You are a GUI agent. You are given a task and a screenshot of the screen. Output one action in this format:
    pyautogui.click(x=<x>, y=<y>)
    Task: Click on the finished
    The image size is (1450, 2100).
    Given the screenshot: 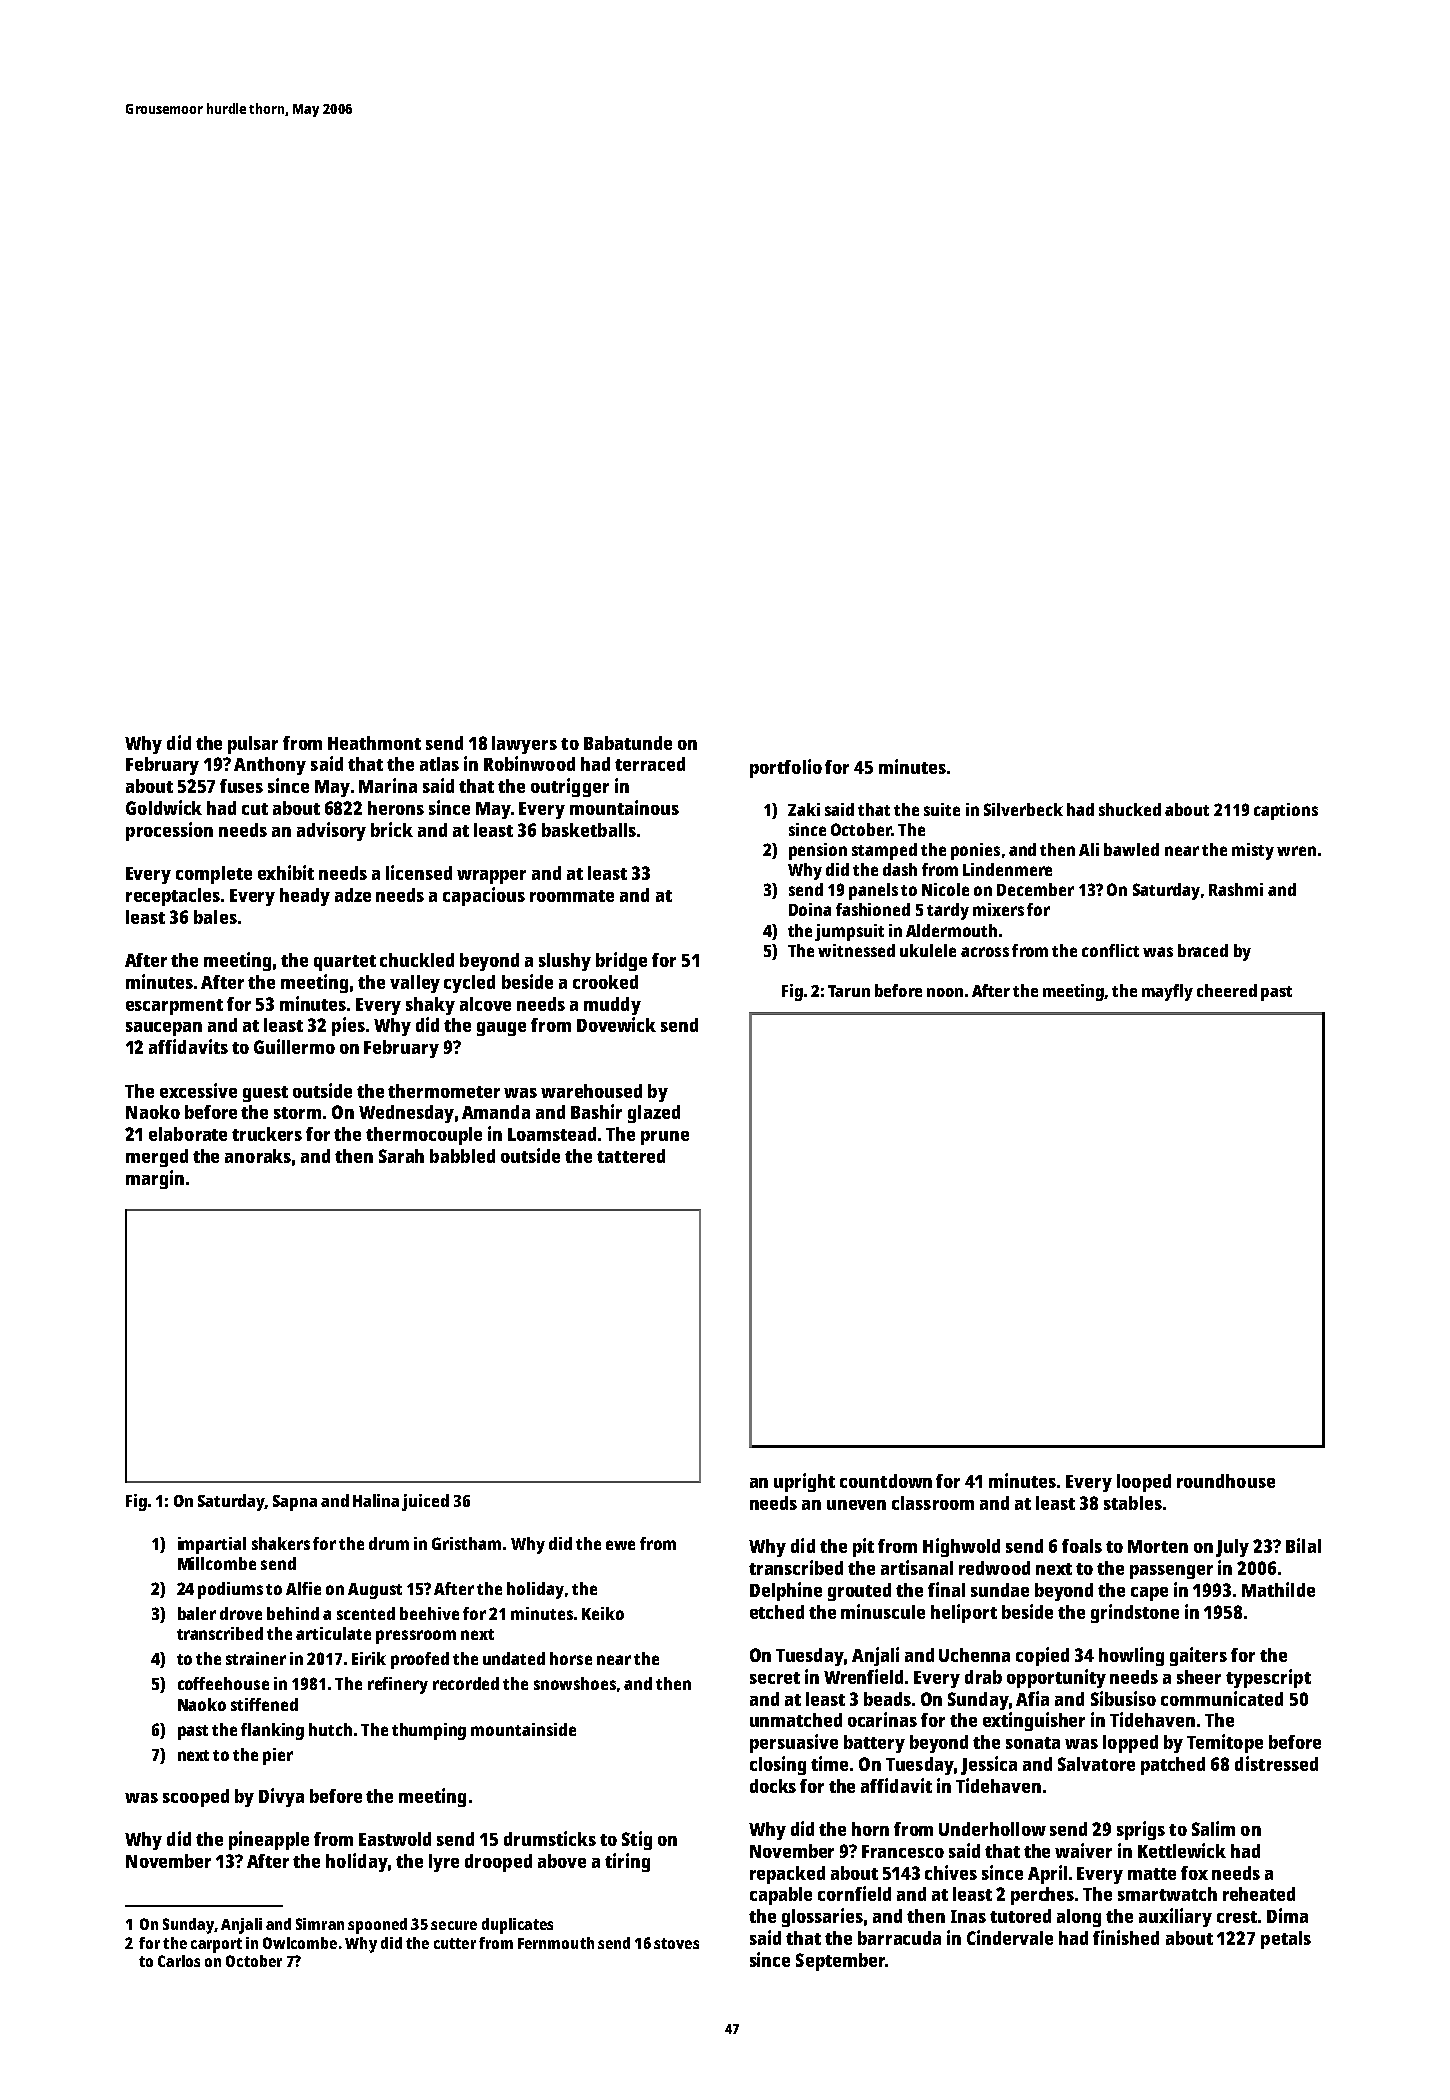 What is the action you would take?
    pyautogui.click(x=1126, y=1937)
